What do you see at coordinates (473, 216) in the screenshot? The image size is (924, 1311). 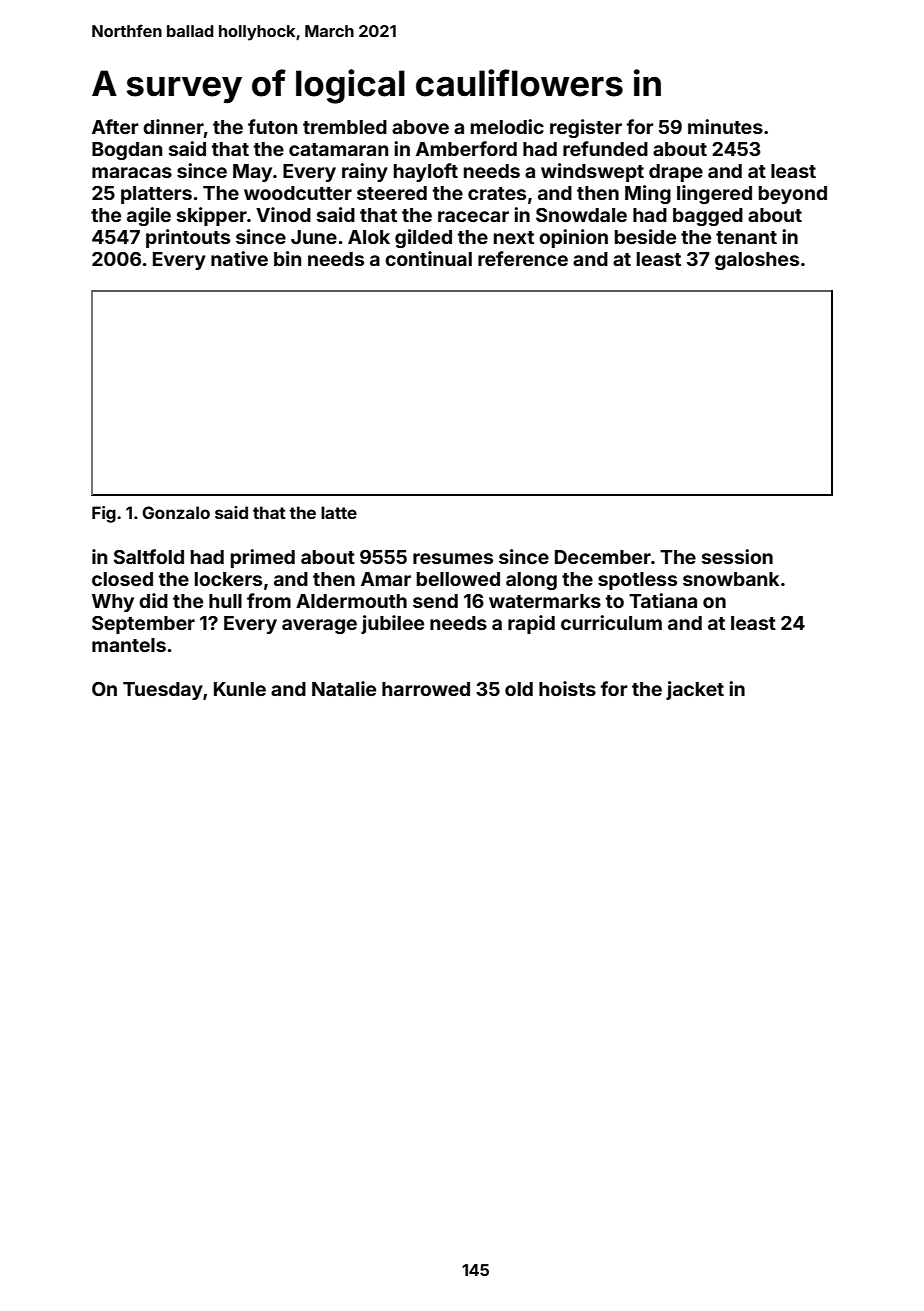 I see `racecar` at bounding box center [473, 216].
